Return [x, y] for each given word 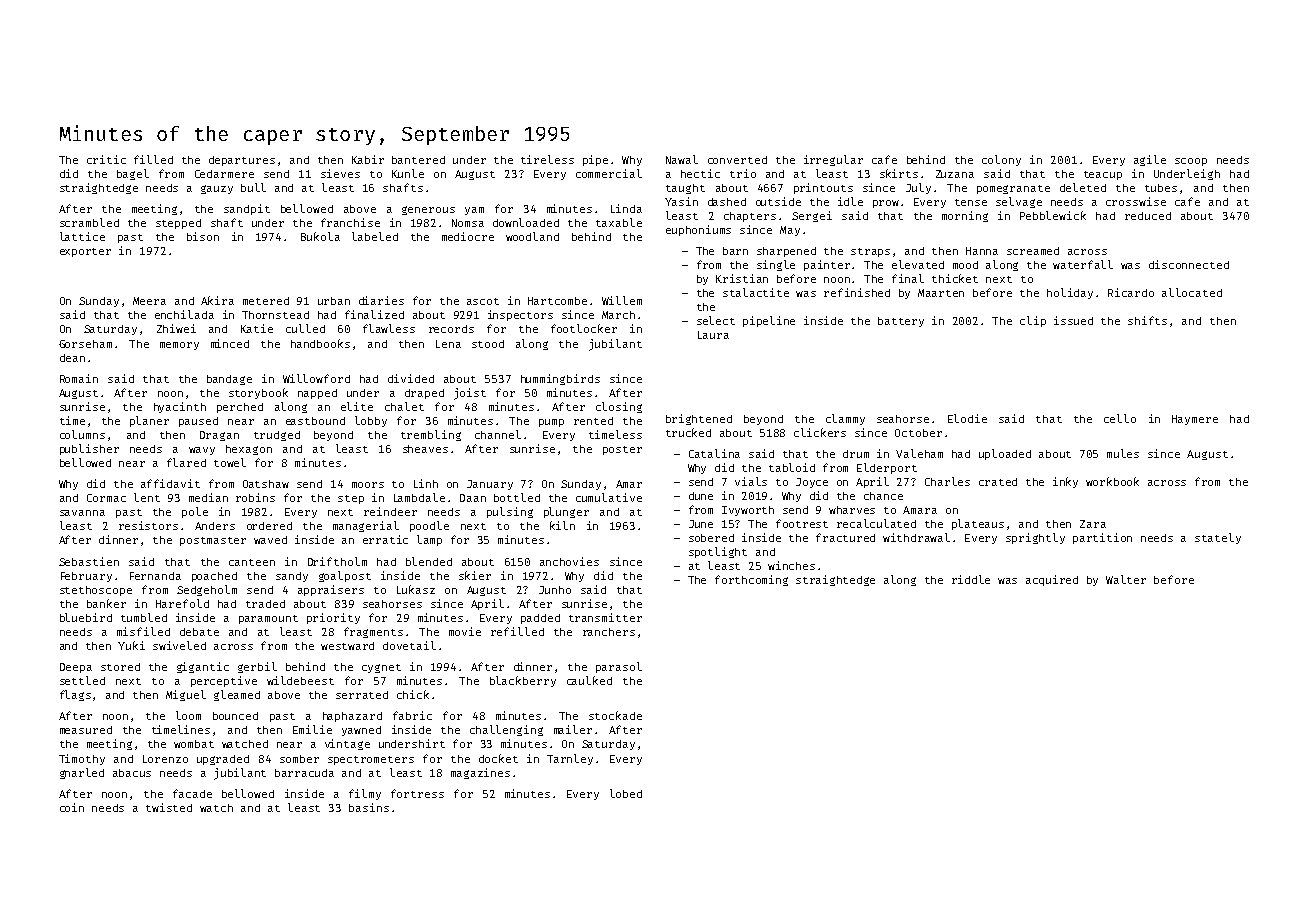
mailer [573, 729]
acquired [1052, 580]
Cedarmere [224, 174]
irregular [833, 160]
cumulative [609, 497]
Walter [1126, 579]
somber [299, 759]
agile [1150, 160]
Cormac [106, 498]
